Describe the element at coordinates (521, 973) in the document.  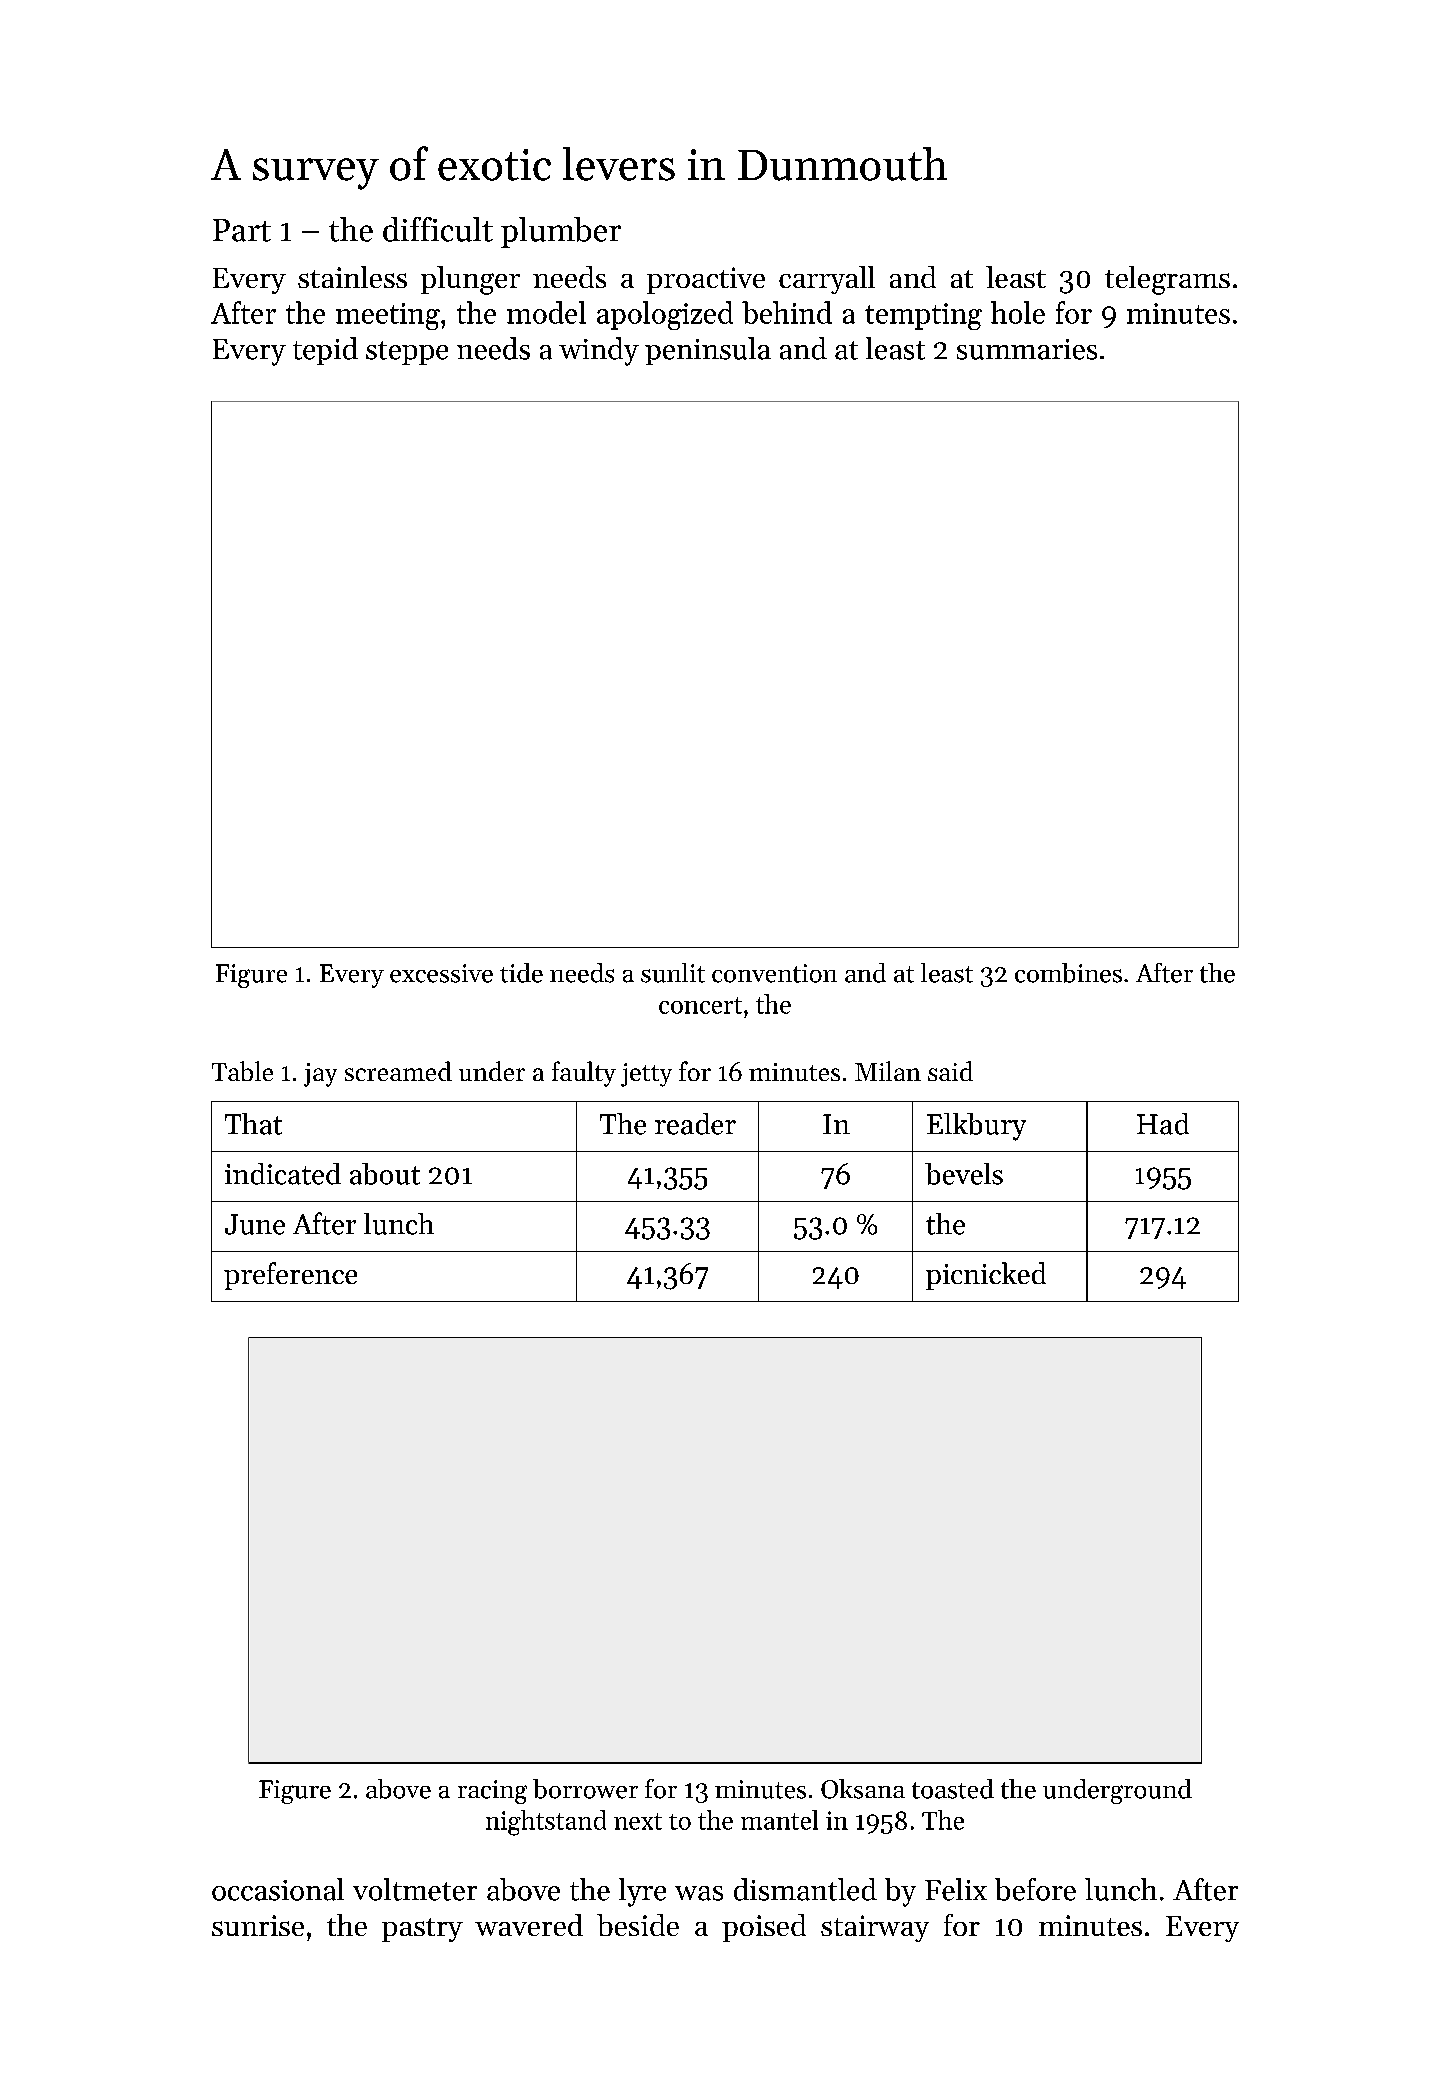
I see `tide` at that location.
